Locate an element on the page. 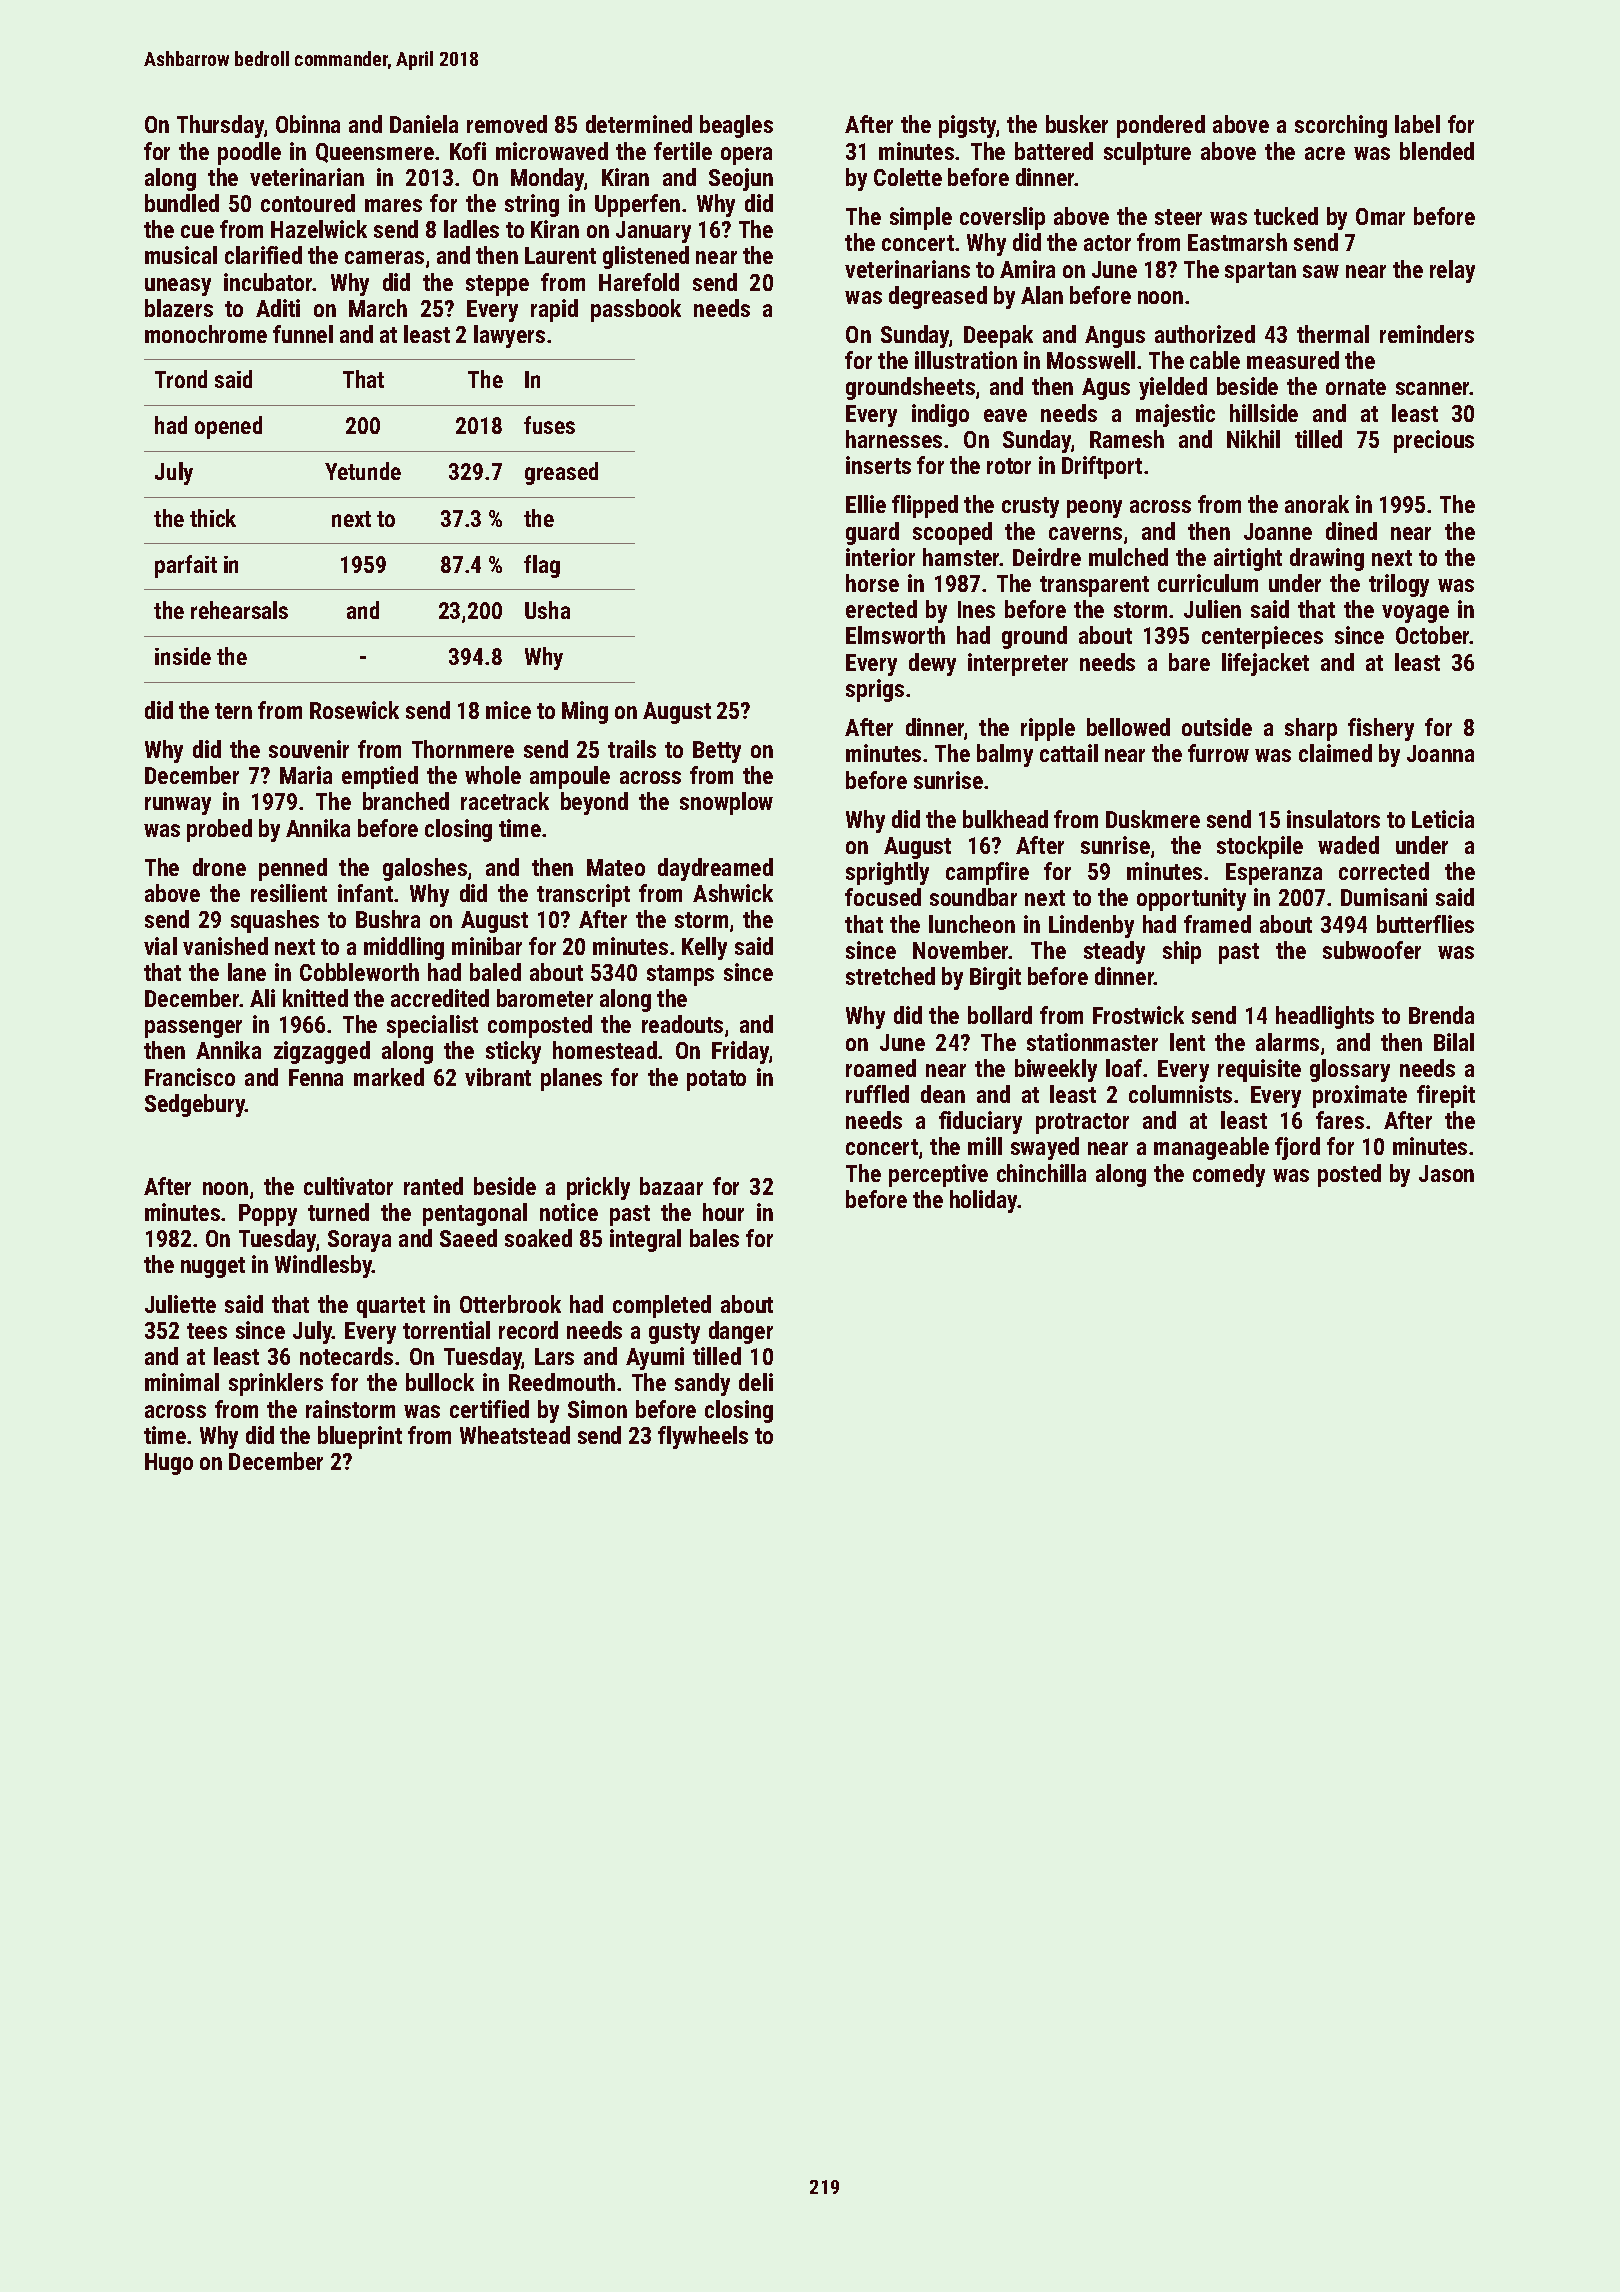  busker is located at coordinates (1077, 124).
